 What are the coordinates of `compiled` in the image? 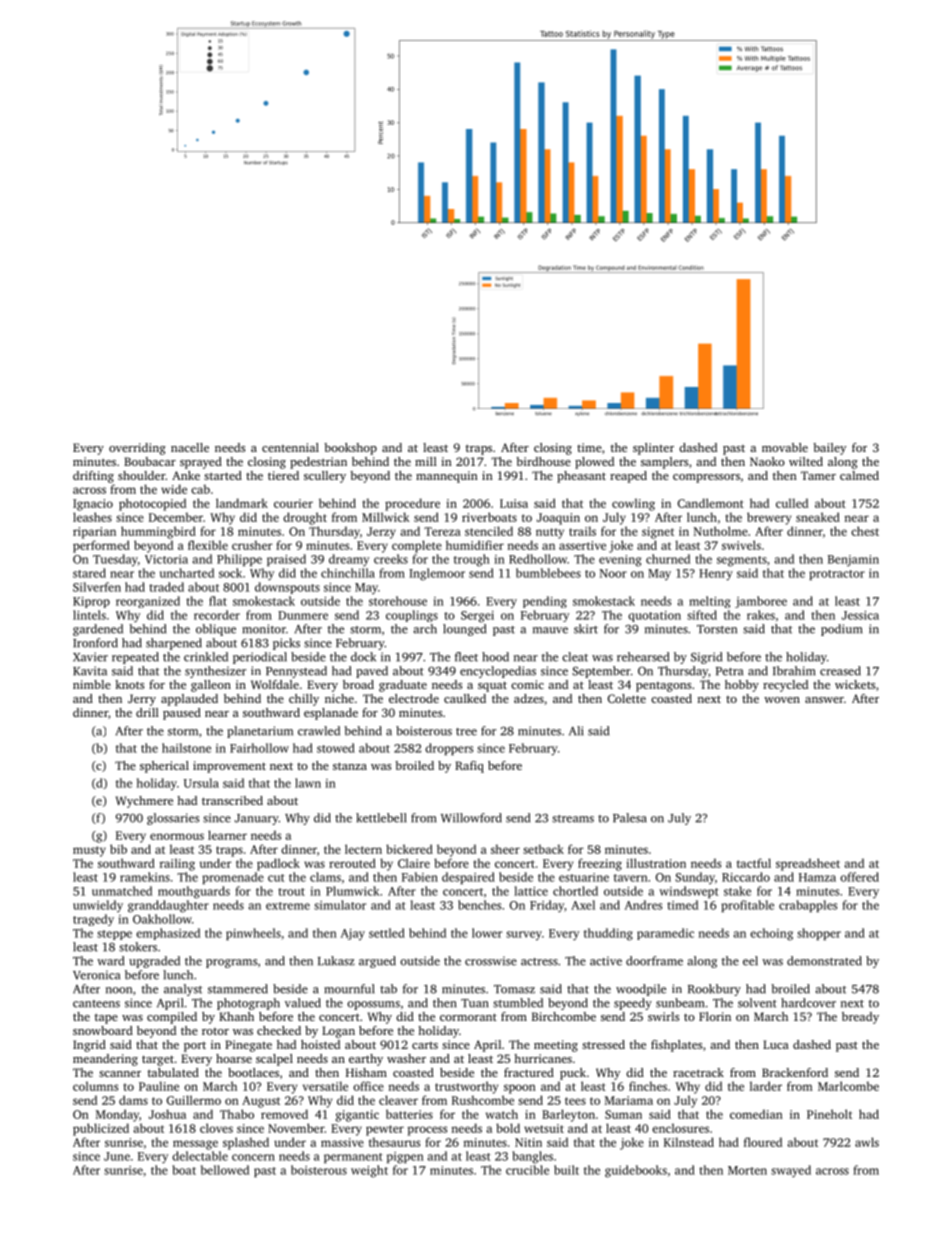 It's located at (172, 1018).
